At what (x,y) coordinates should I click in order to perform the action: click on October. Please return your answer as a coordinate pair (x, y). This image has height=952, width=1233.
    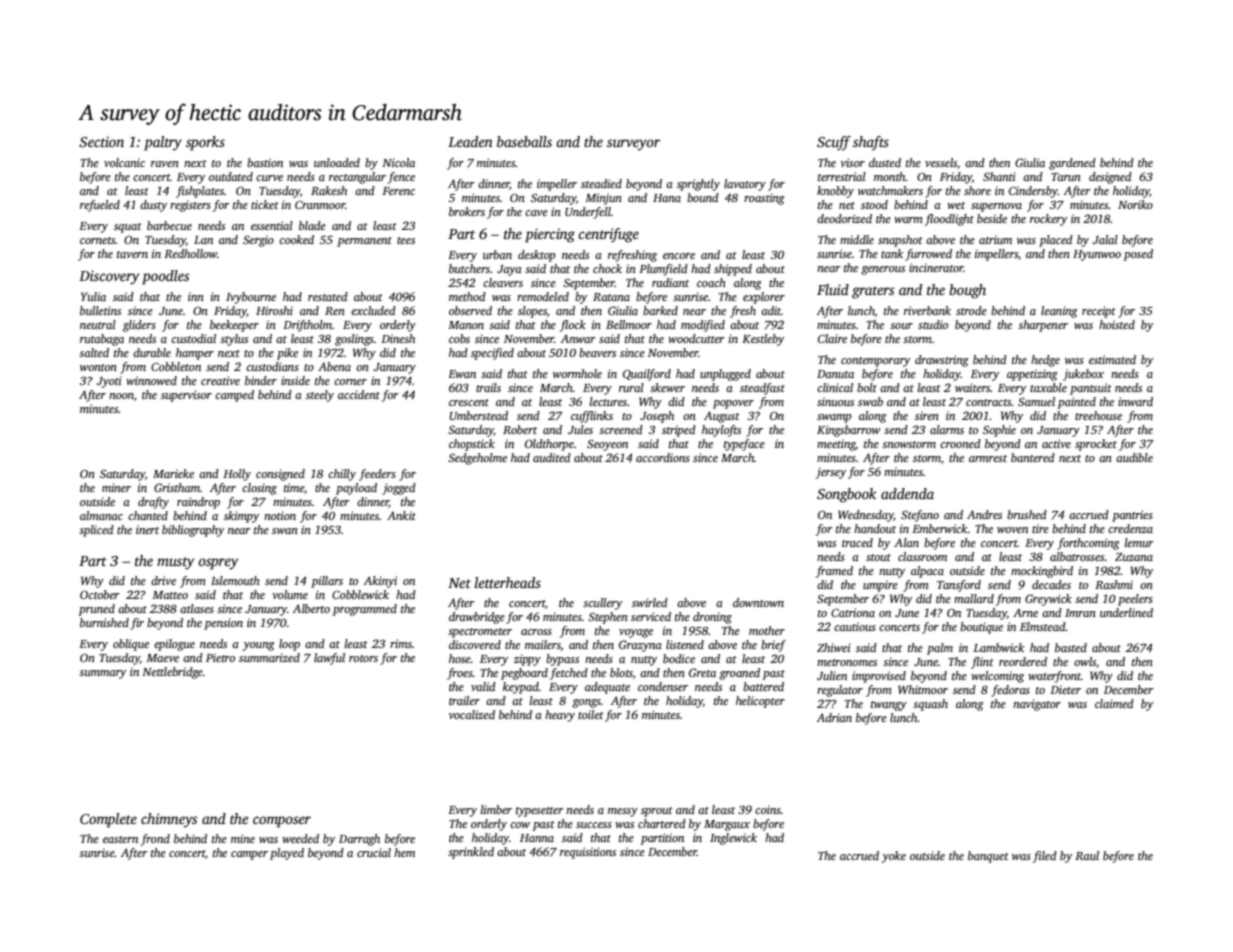
    Looking at the image, I should click on (100, 594).
